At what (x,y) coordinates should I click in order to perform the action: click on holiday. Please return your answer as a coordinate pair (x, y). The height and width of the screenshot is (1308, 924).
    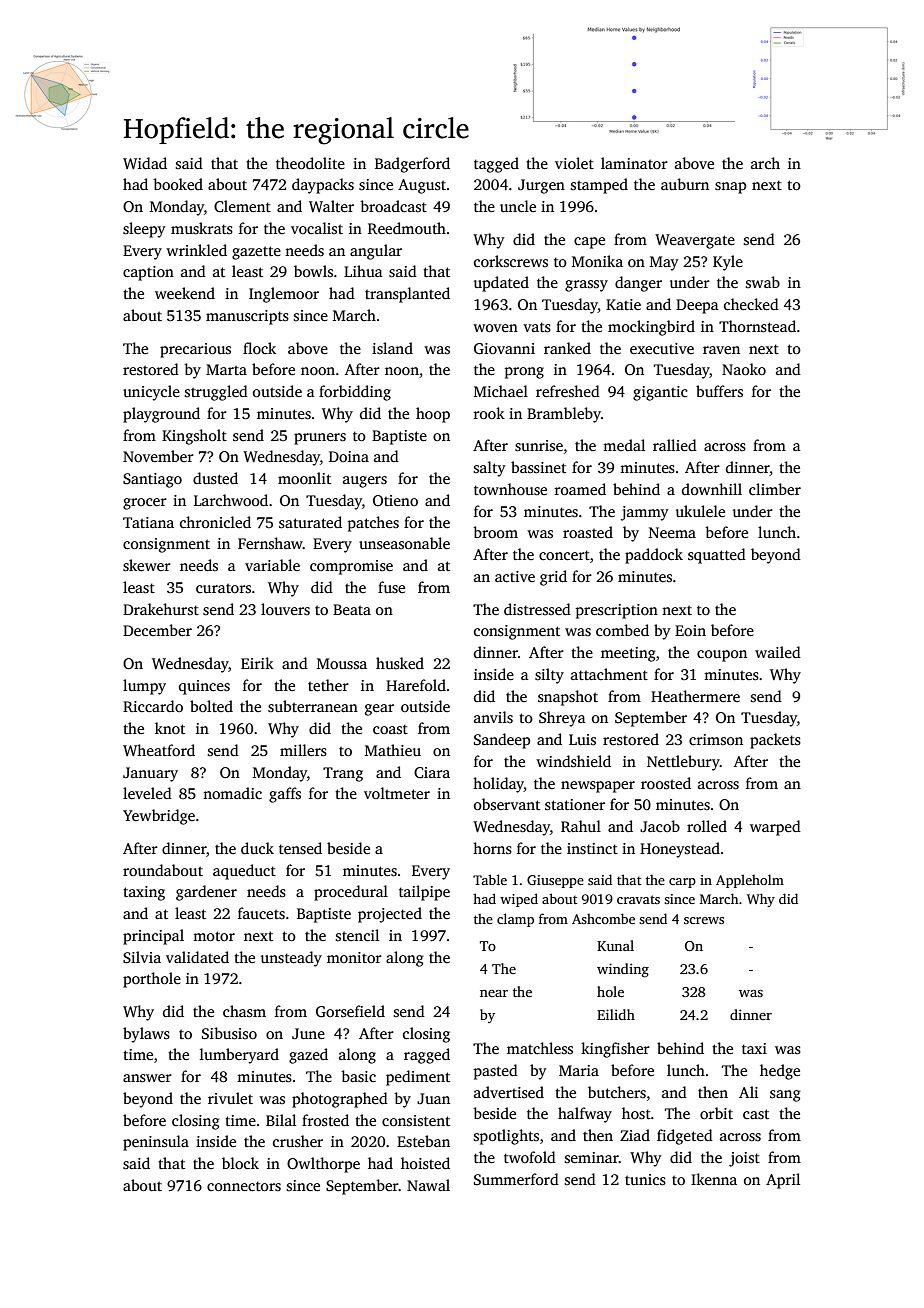
    Looking at the image, I should click on (498, 785).
